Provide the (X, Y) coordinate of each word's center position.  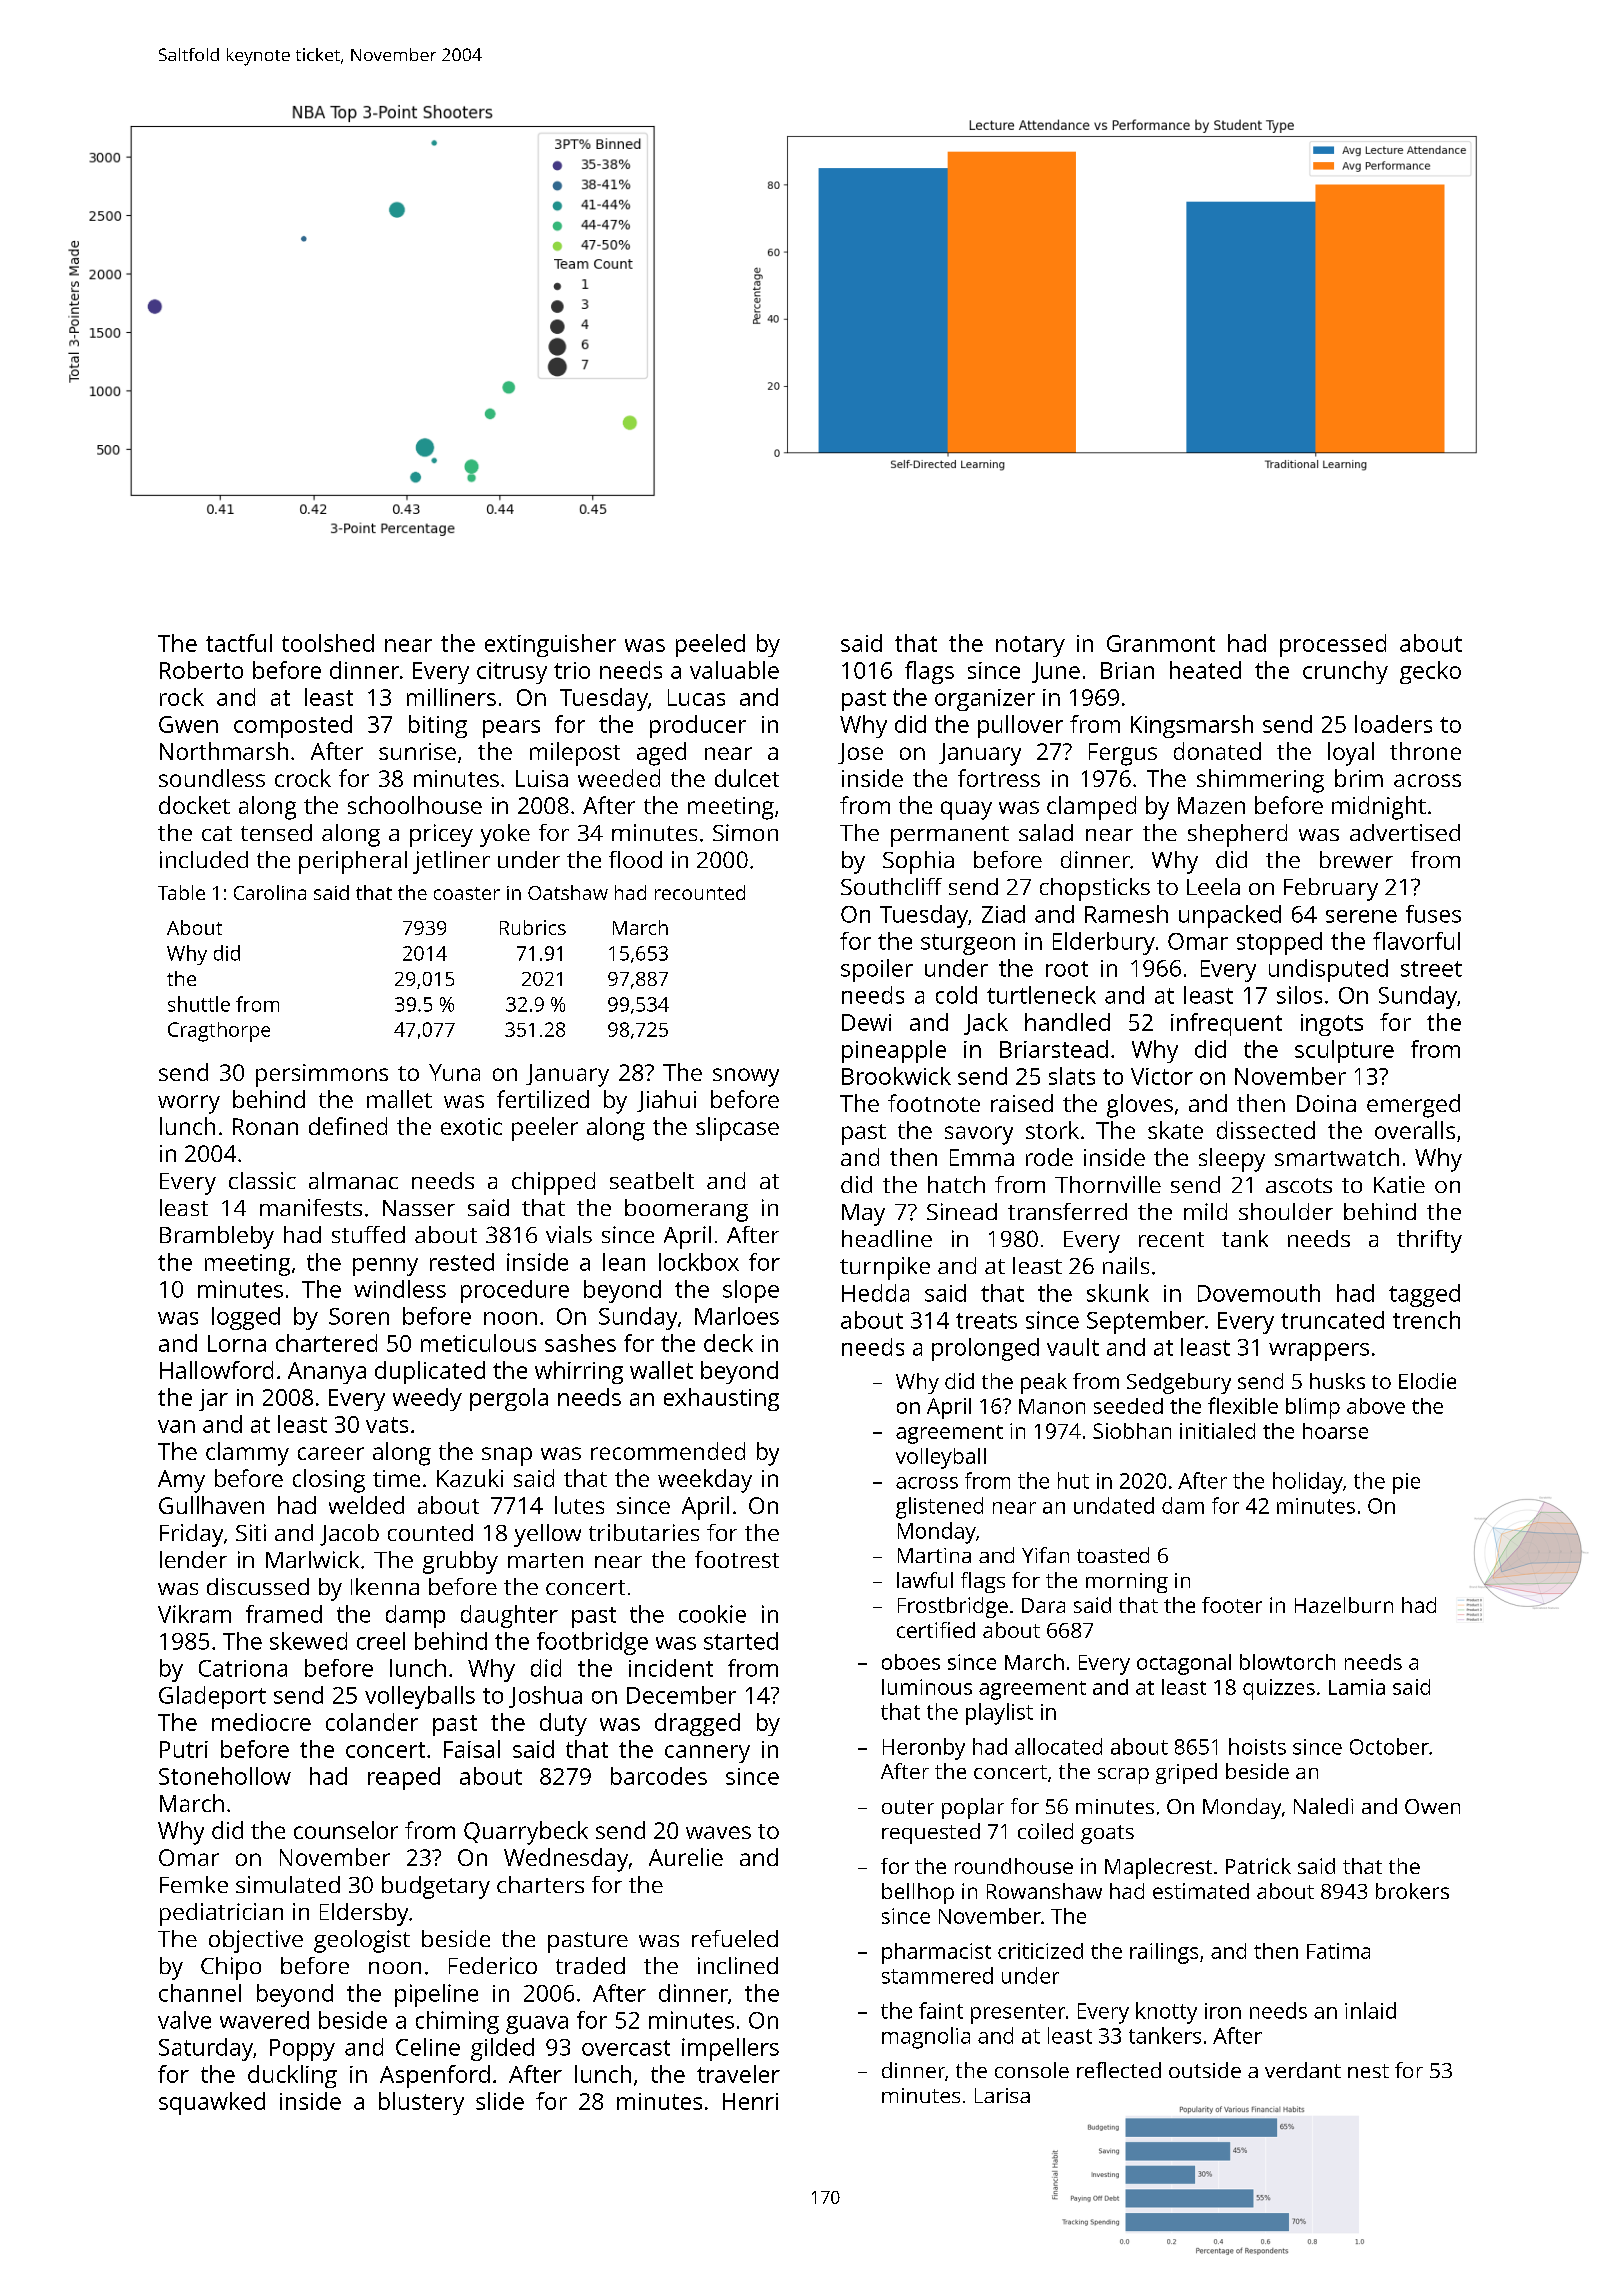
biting (438, 726)
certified (936, 1630)
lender (193, 1559)
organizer (985, 700)
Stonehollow (225, 1776)
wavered (264, 2020)
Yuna (454, 1072)
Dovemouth (1259, 1293)
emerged (1413, 1106)
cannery (707, 1754)
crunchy (1345, 672)
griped (1186, 1773)
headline (887, 1238)
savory (979, 1135)
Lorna (237, 1343)
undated (1114, 1505)
